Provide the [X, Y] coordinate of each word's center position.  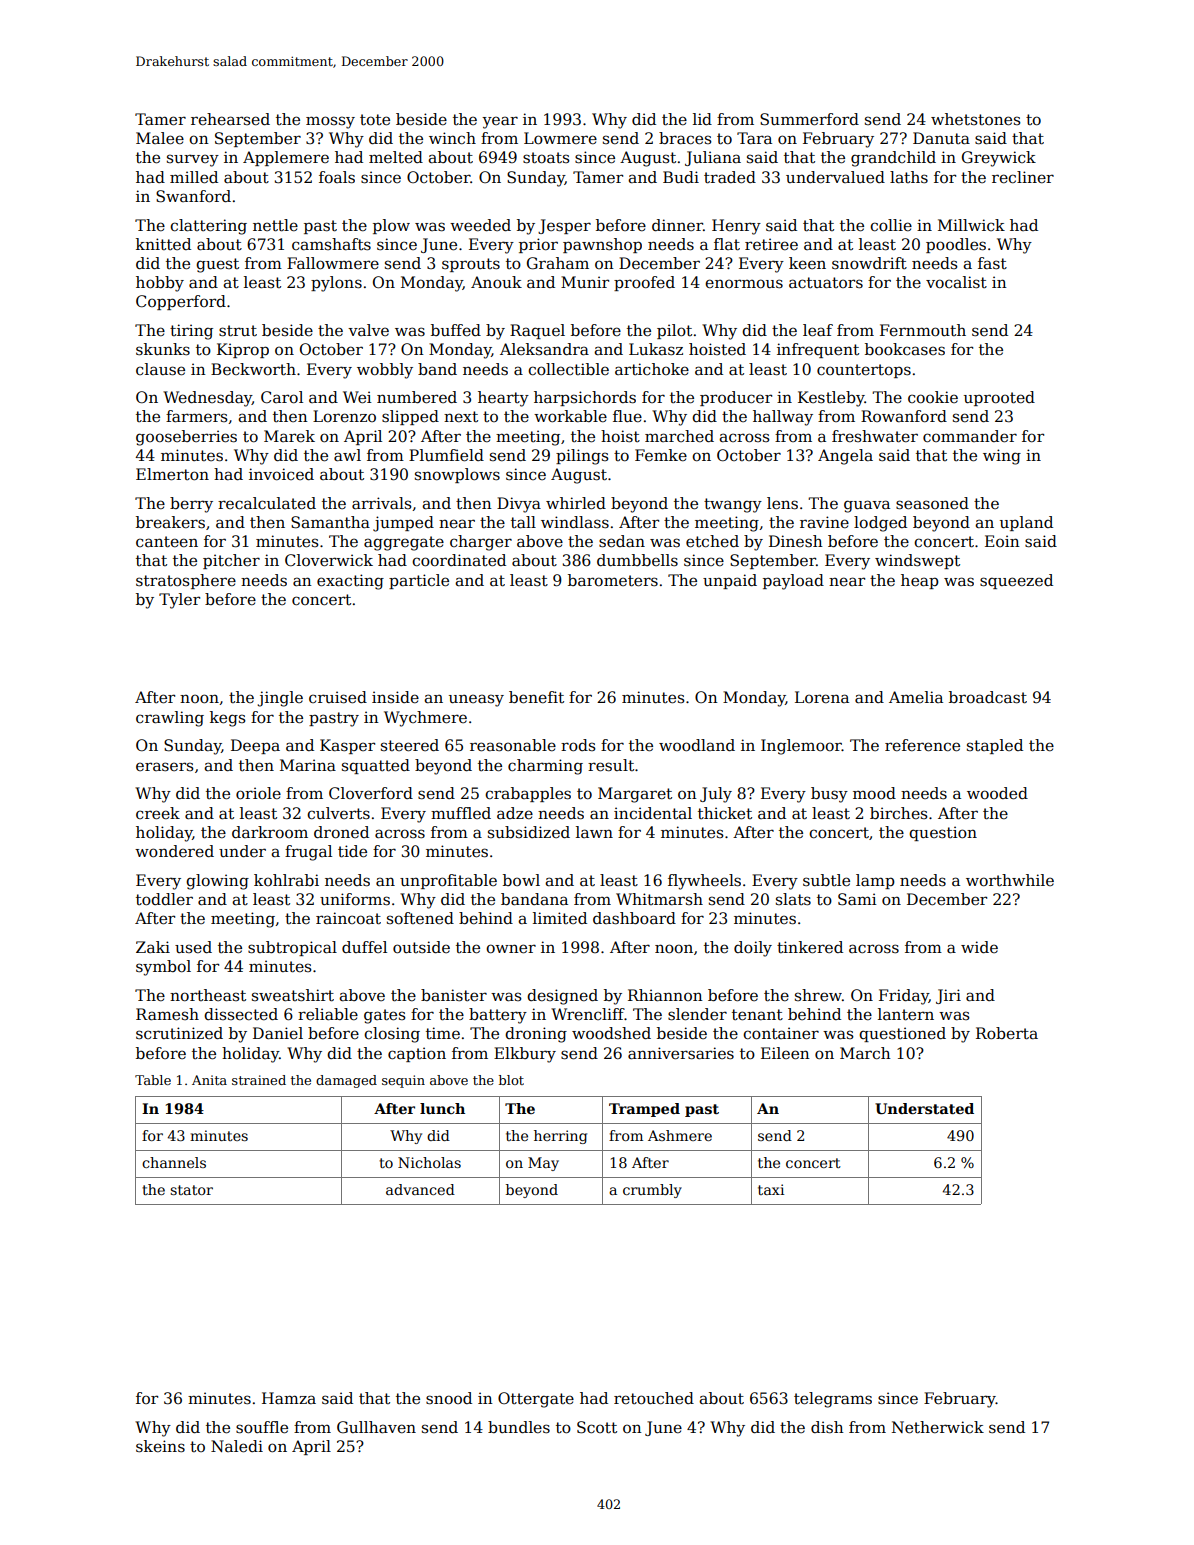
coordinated [459, 560]
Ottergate [536, 1400]
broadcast [988, 697]
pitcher [231, 561]
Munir [585, 282]
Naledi [237, 1446]
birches [899, 813]
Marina [308, 765]
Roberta [1007, 1033]
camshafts [331, 244]
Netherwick [938, 1427]
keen [807, 263]
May [543, 1164]
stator [191, 1190]
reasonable [513, 745]
